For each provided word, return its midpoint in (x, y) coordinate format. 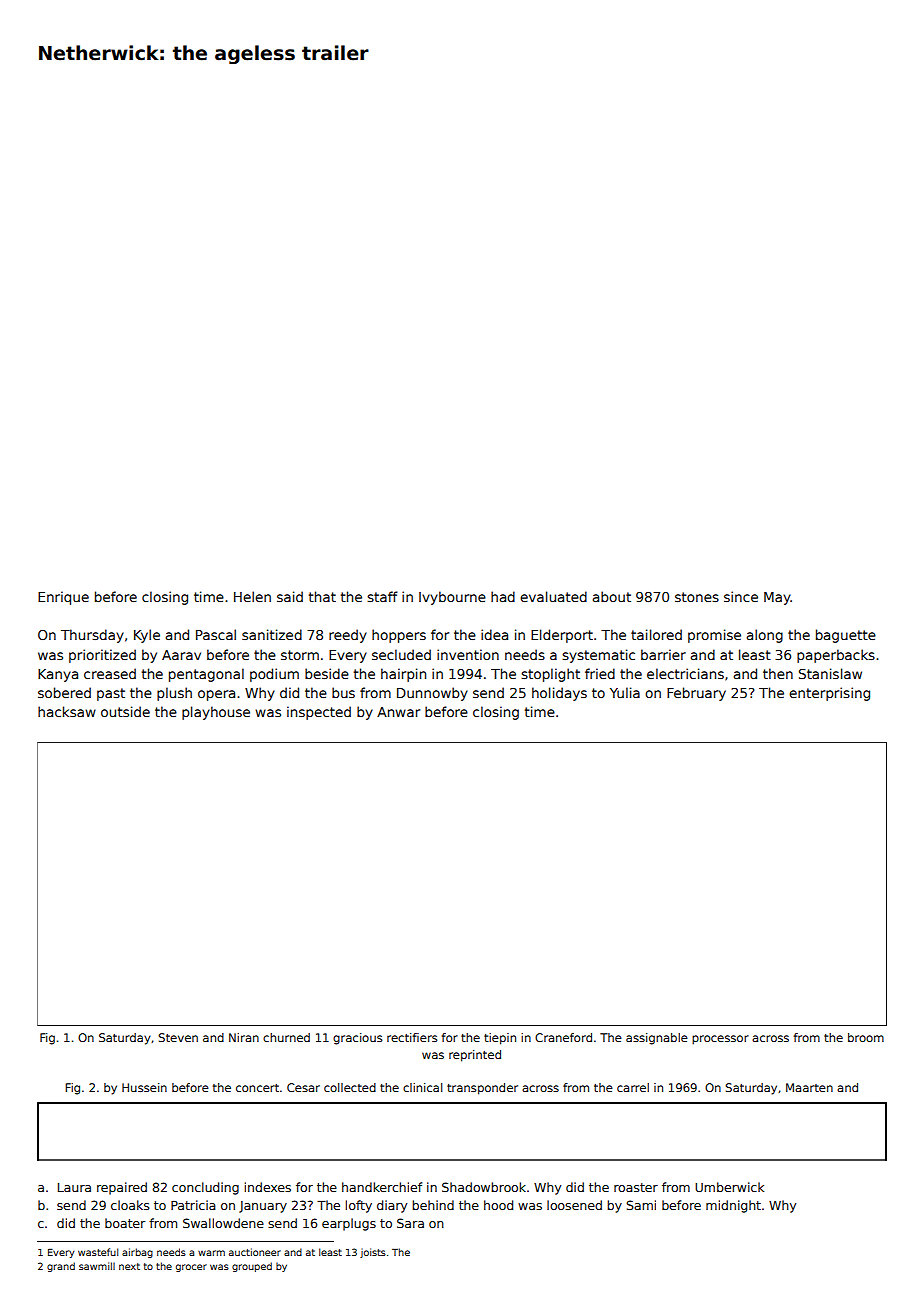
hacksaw (67, 711)
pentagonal (206, 675)
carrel (633, 1087)
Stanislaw (830, 673)
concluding (205, 1188)
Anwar (398, 712)
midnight (733, 1206)
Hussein (144, 1087)
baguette (846, 636)
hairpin (403, 675)
